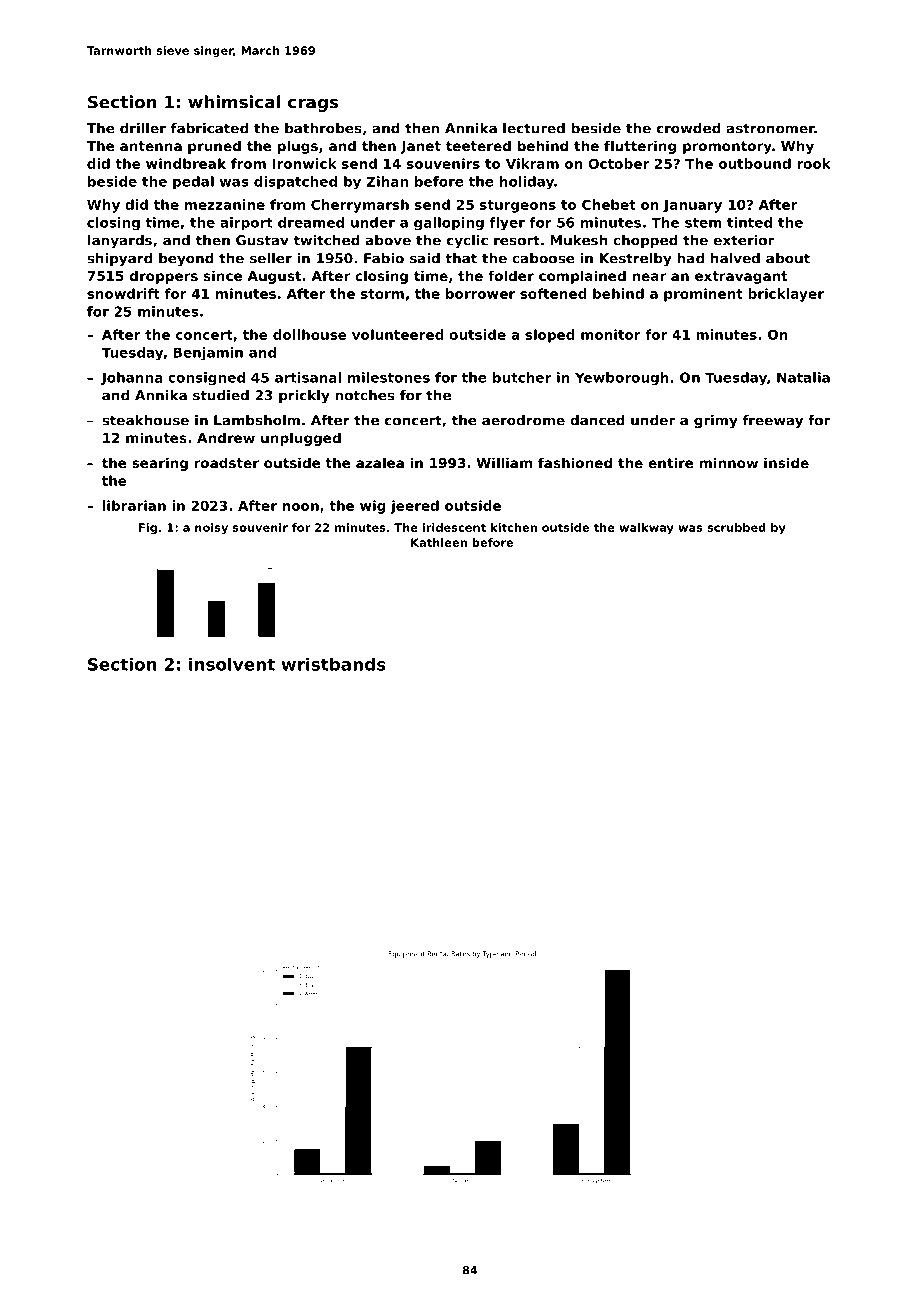 The width and height of the screenshot is (924, 1308). Describe the element at coordinates (398, 334) in the screenshot. I see `volunteered` at that location.
